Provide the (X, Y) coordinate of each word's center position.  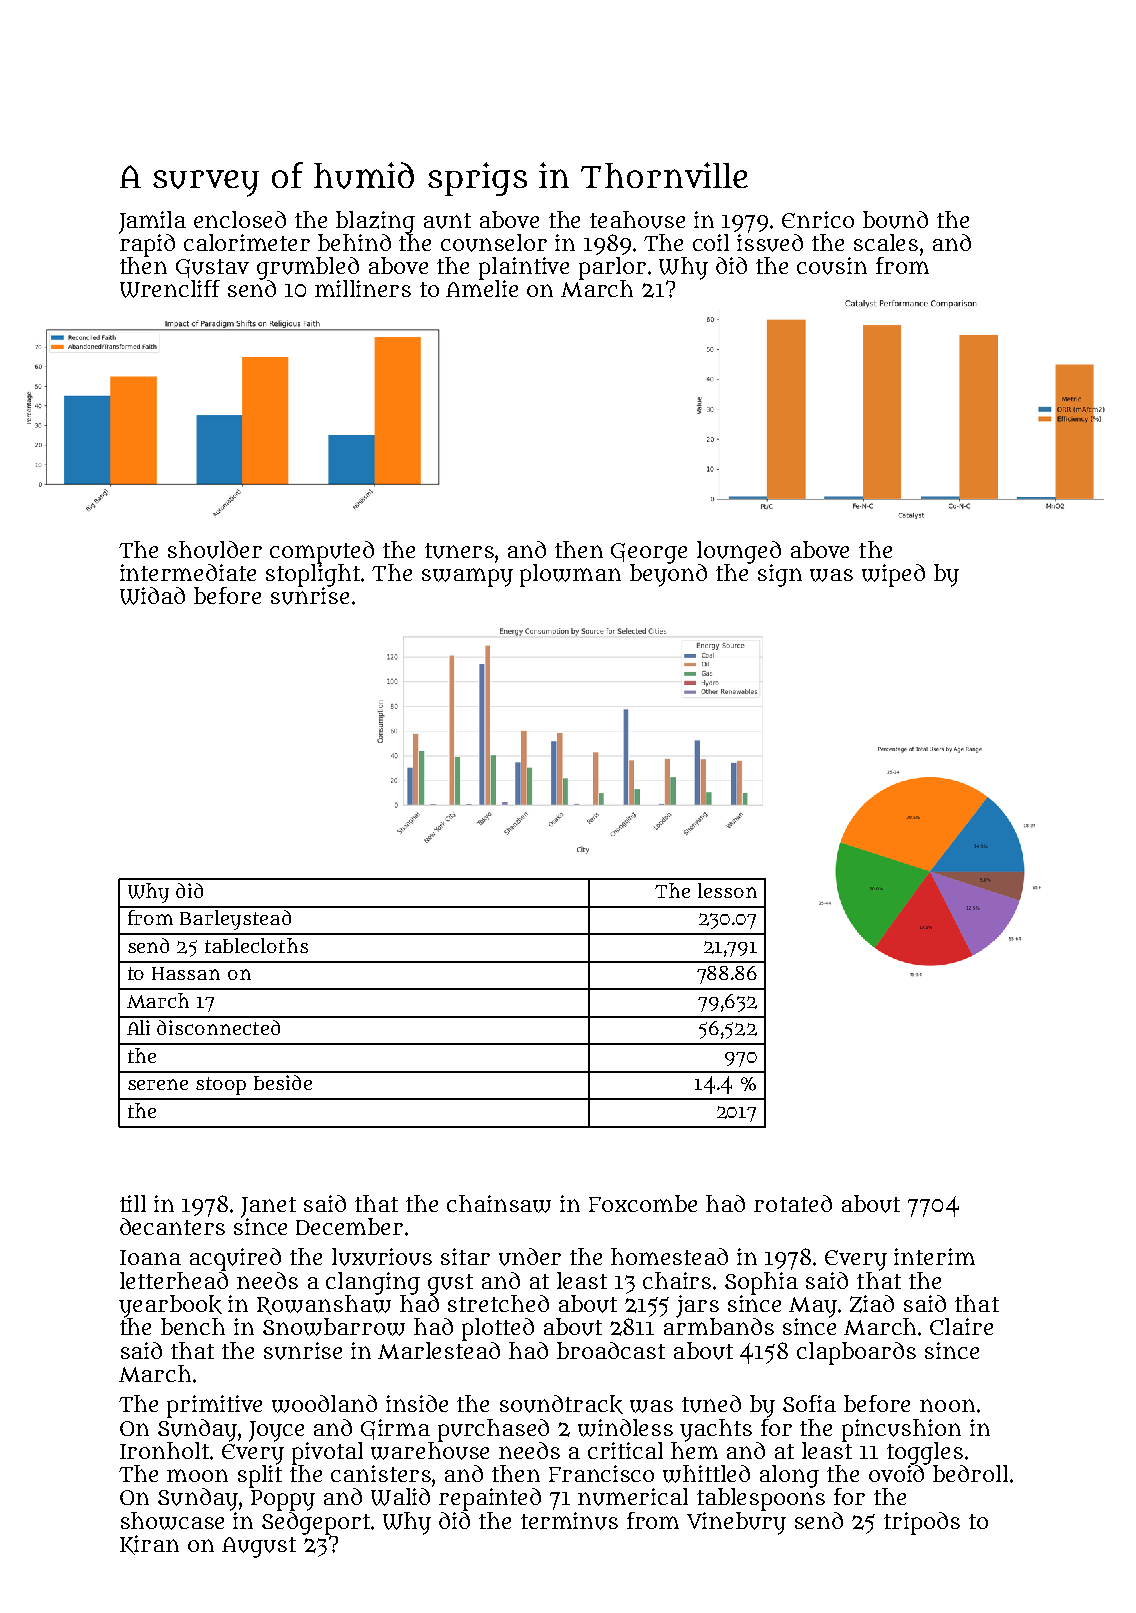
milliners (363, 288)
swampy (467, 577)
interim (934, 1256)
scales (886, 242)
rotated (793, 1203)
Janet (268, 1207)
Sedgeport (316, 1523)
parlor (612, 268)
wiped (893, 575)
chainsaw (499, 1204)
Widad (152, 596)
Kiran (149, 1545)
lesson (727, 890)
